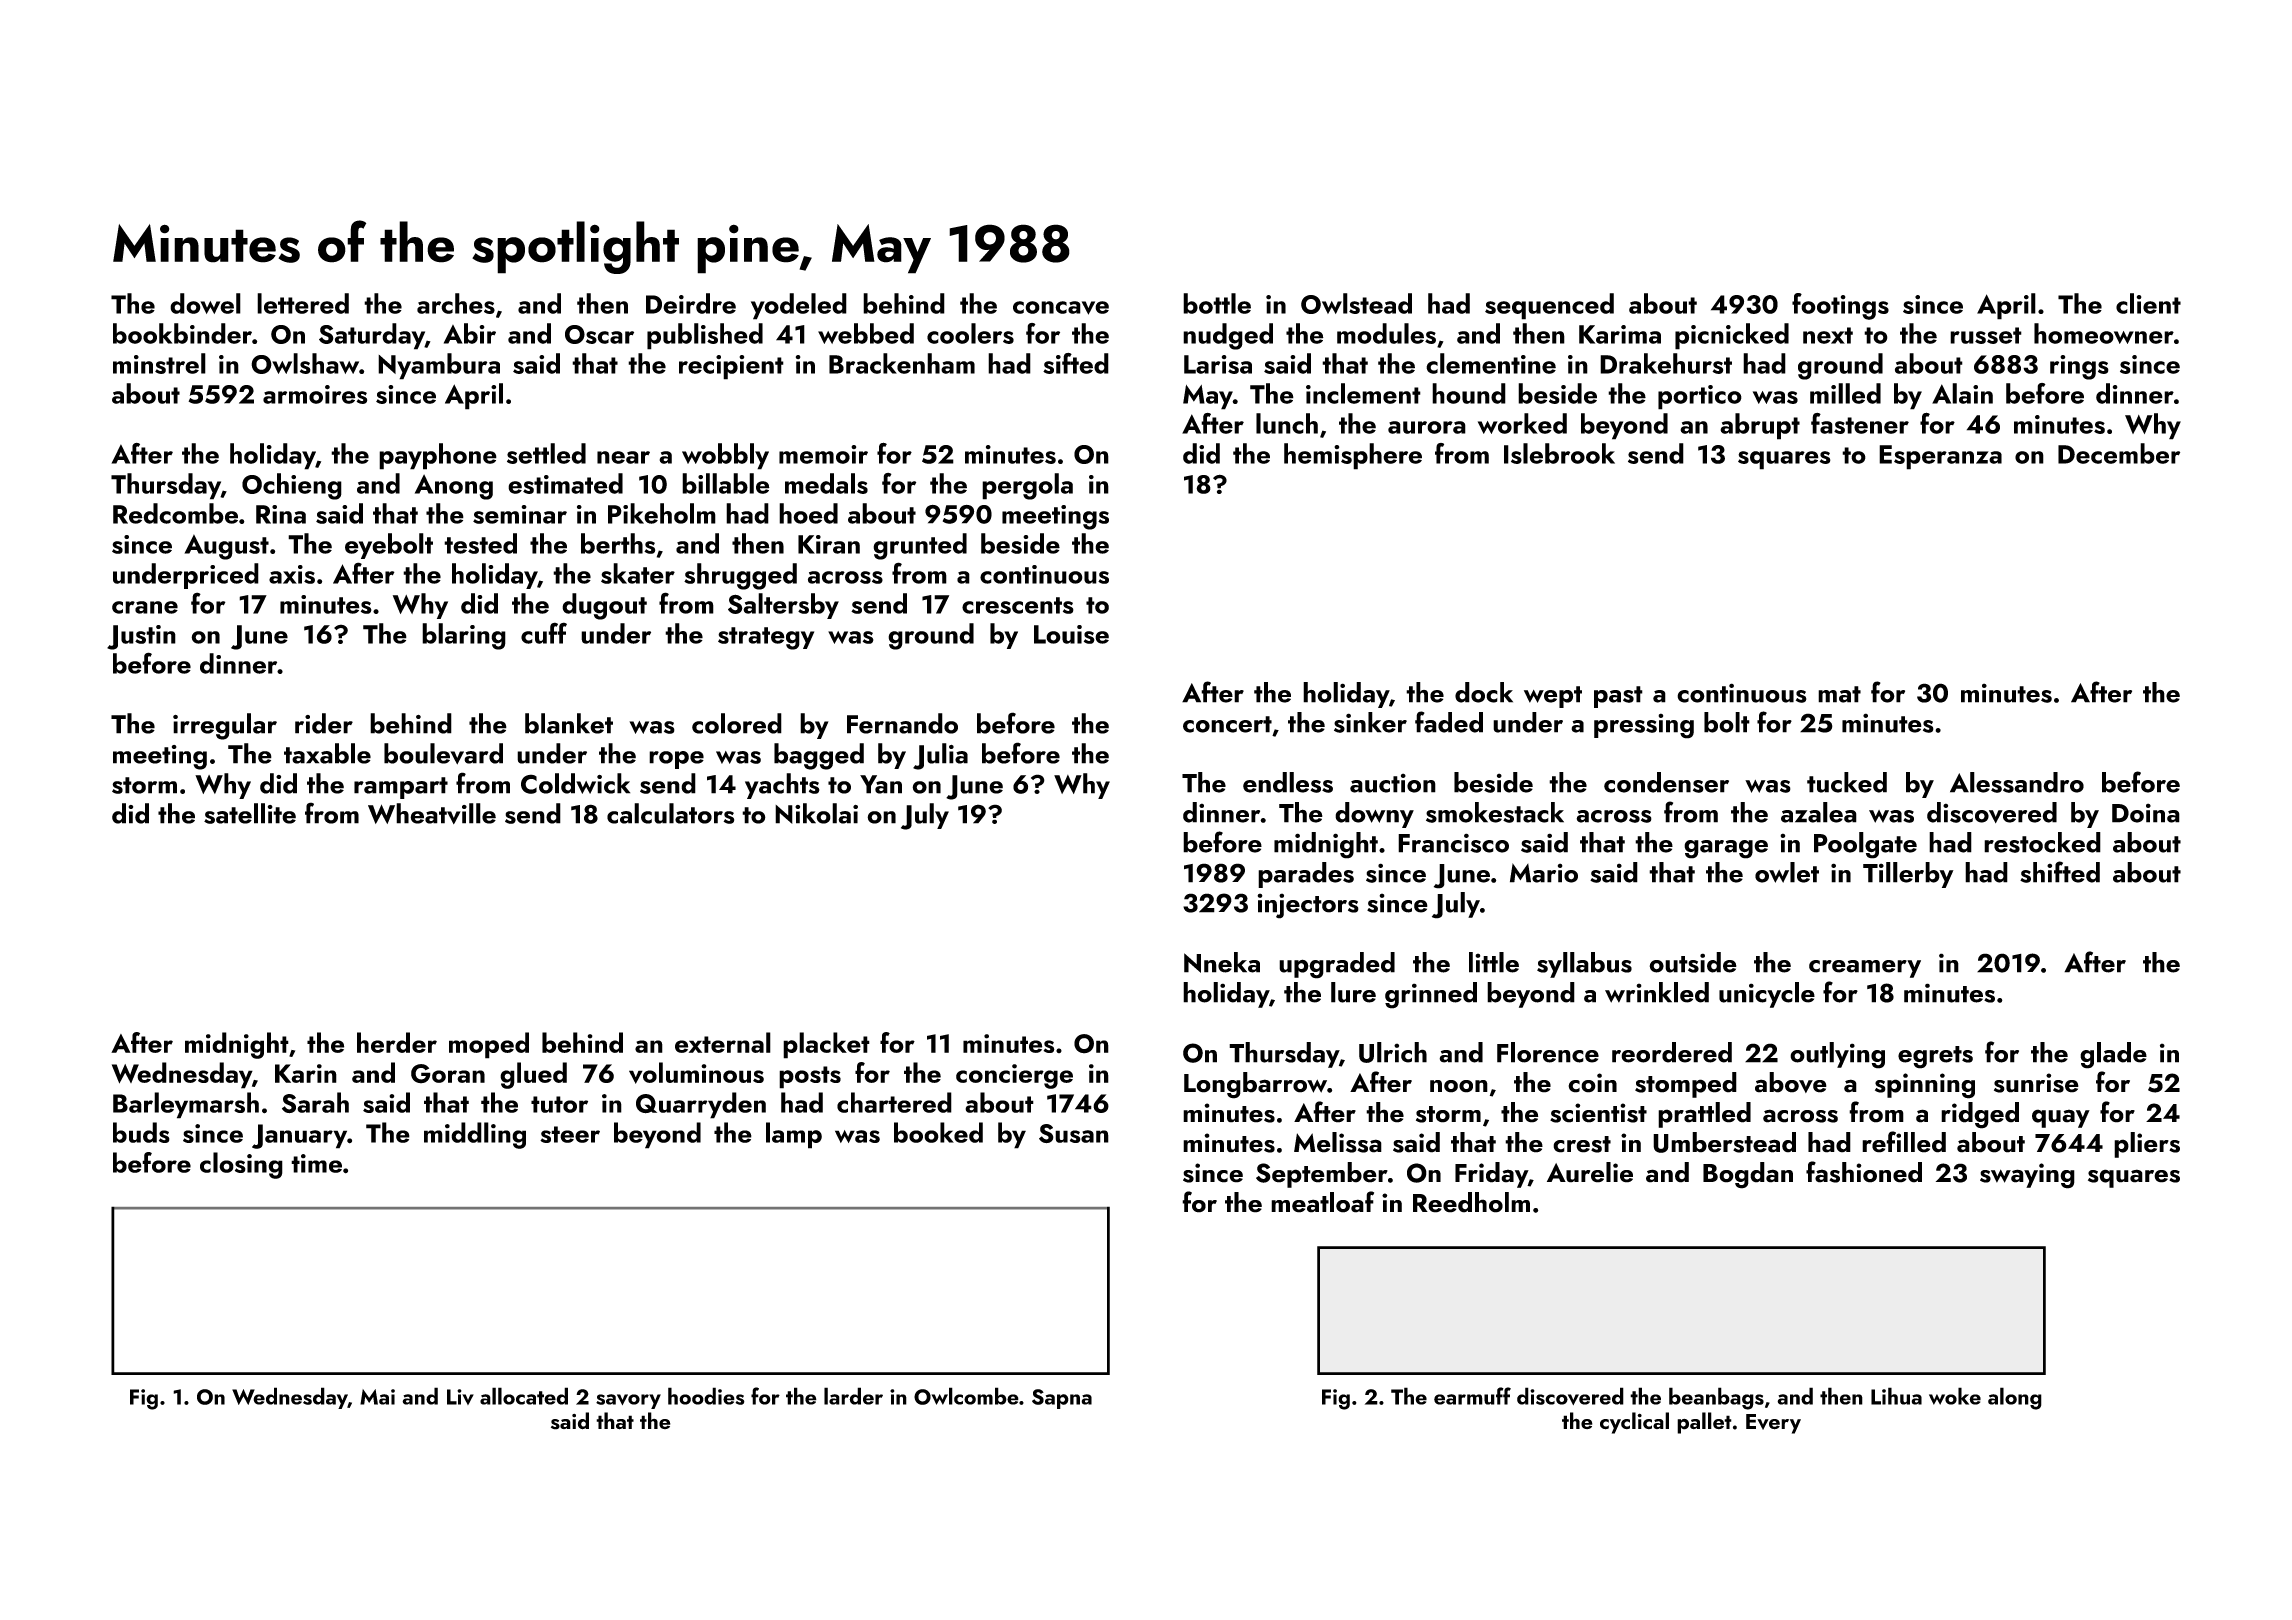 The image size is (2292, 1620). What do you see at coordinates (1840, 306) in the screenshot?
I see `footings` at bounding box center [1840, 306].
